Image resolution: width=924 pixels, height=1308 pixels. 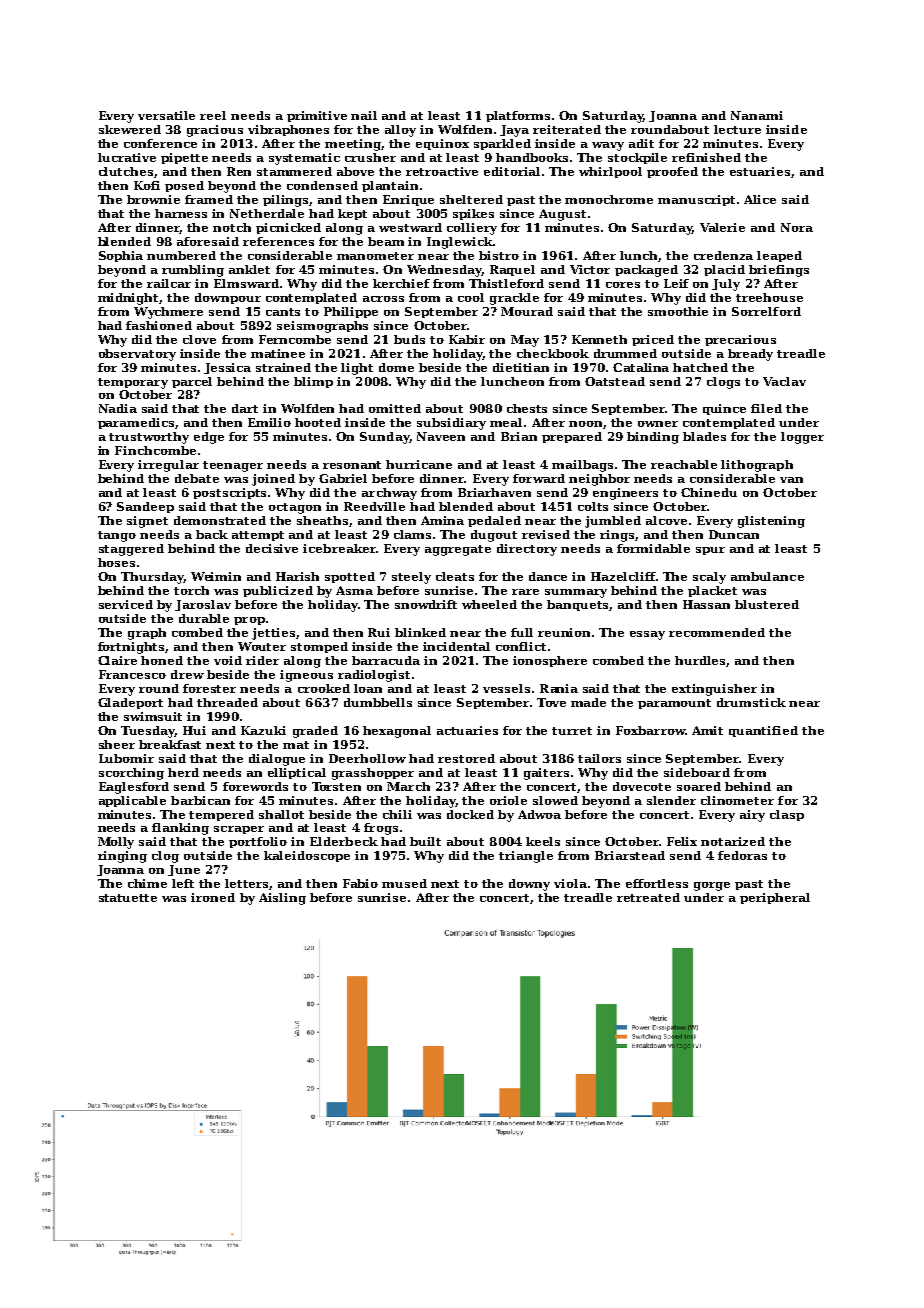 I want to click on clutches, so click(x=126, y=171).
